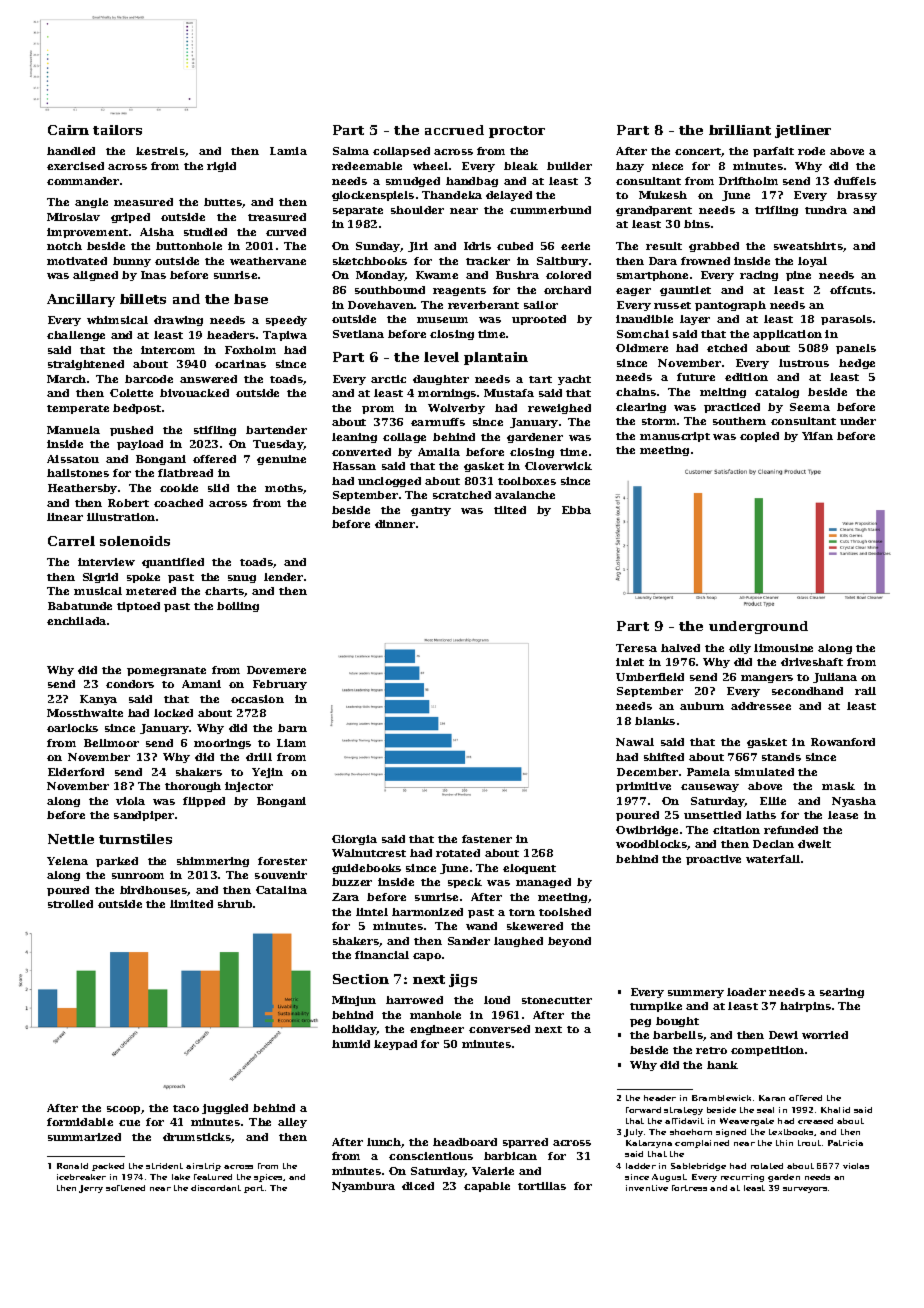  Describe the element at coordinates (123, 1110) in the screenshot. I see `scoop` at that location.
